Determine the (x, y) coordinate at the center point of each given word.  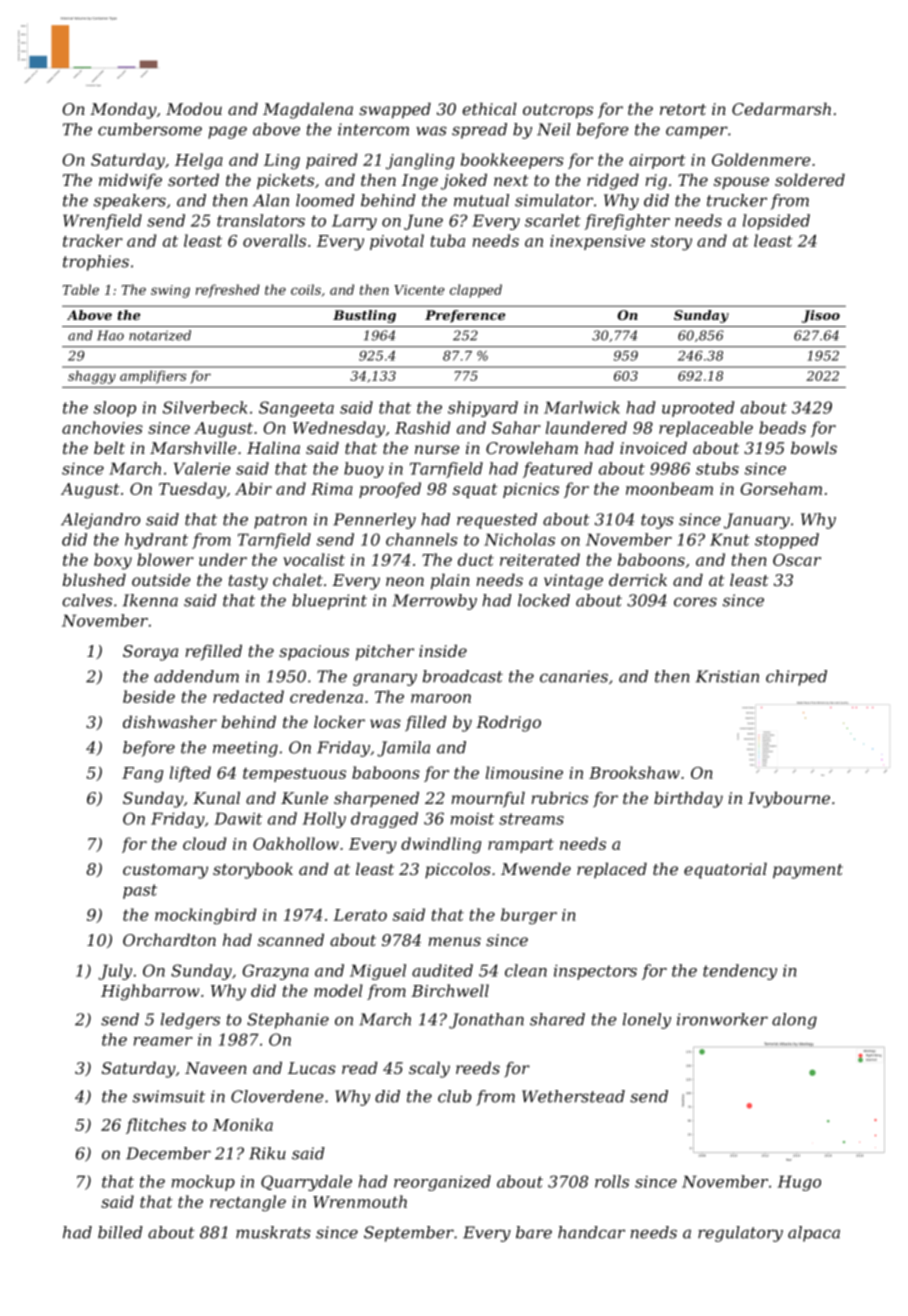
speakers (130, 202)
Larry (354, 222)
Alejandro (100, 521)
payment (808, 871)
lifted (190, 774)
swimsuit (169, 1096)
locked (544, 600)
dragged (384, 820)
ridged (613, 182)
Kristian (727, 676)
